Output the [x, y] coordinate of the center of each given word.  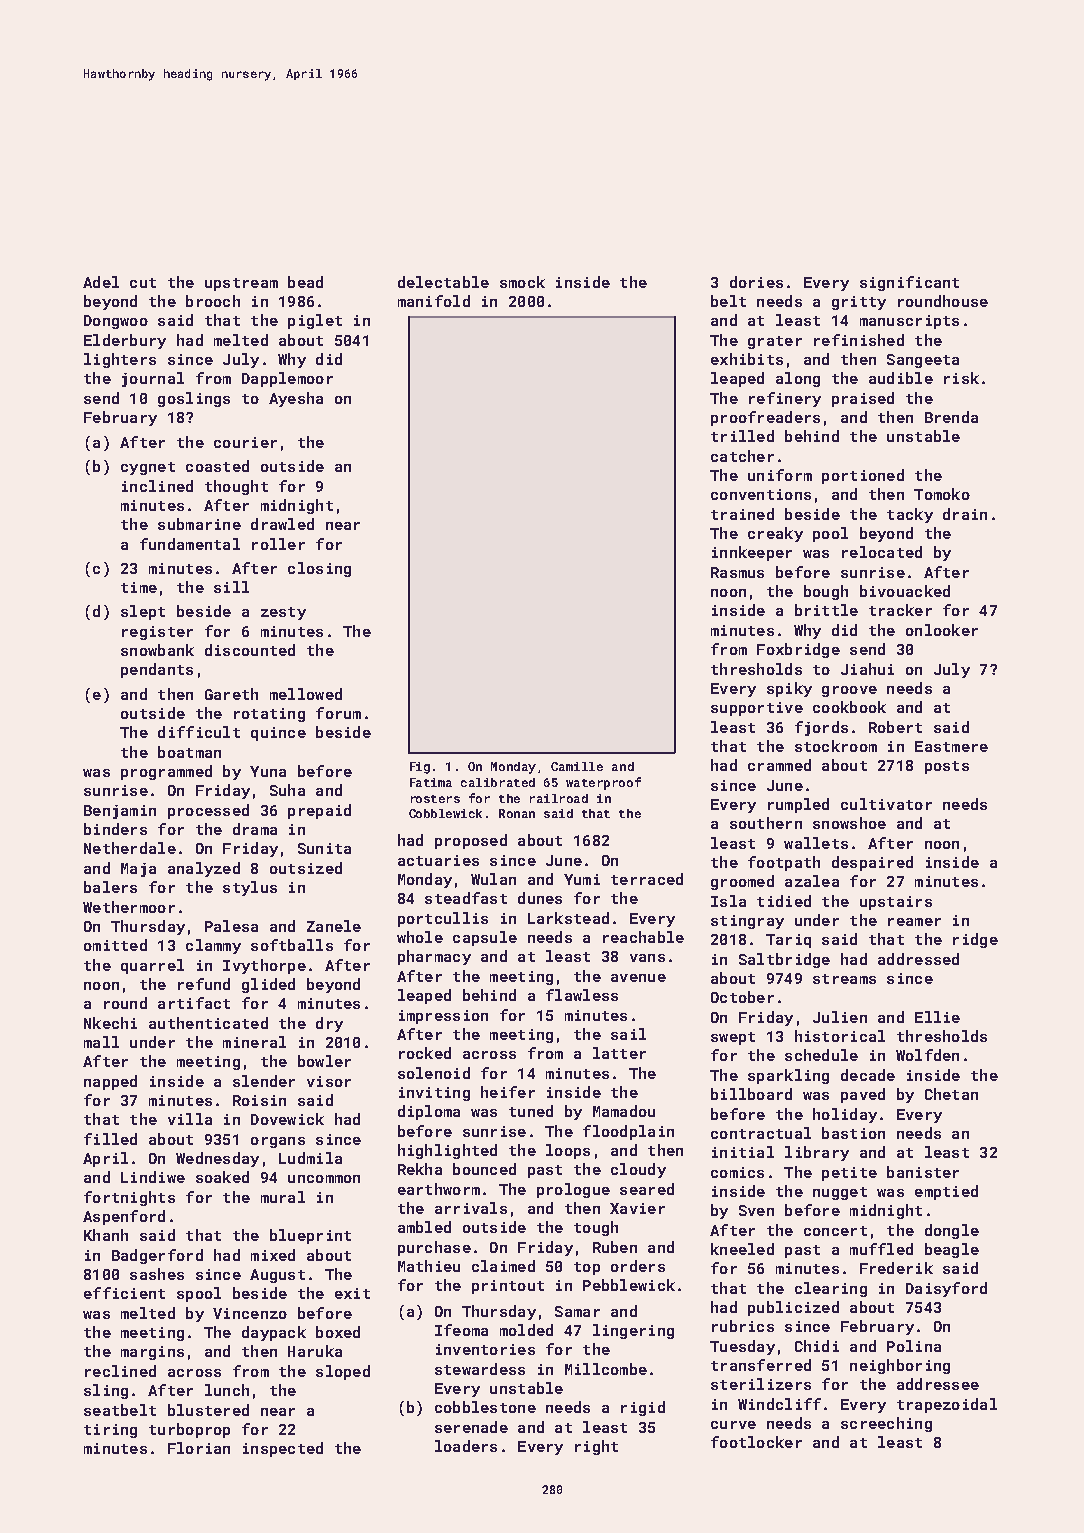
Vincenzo [250, 1313]
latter [619, 1053]
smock [522, 282]
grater [775, 342]
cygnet [148, 468]
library [817, 1153]
